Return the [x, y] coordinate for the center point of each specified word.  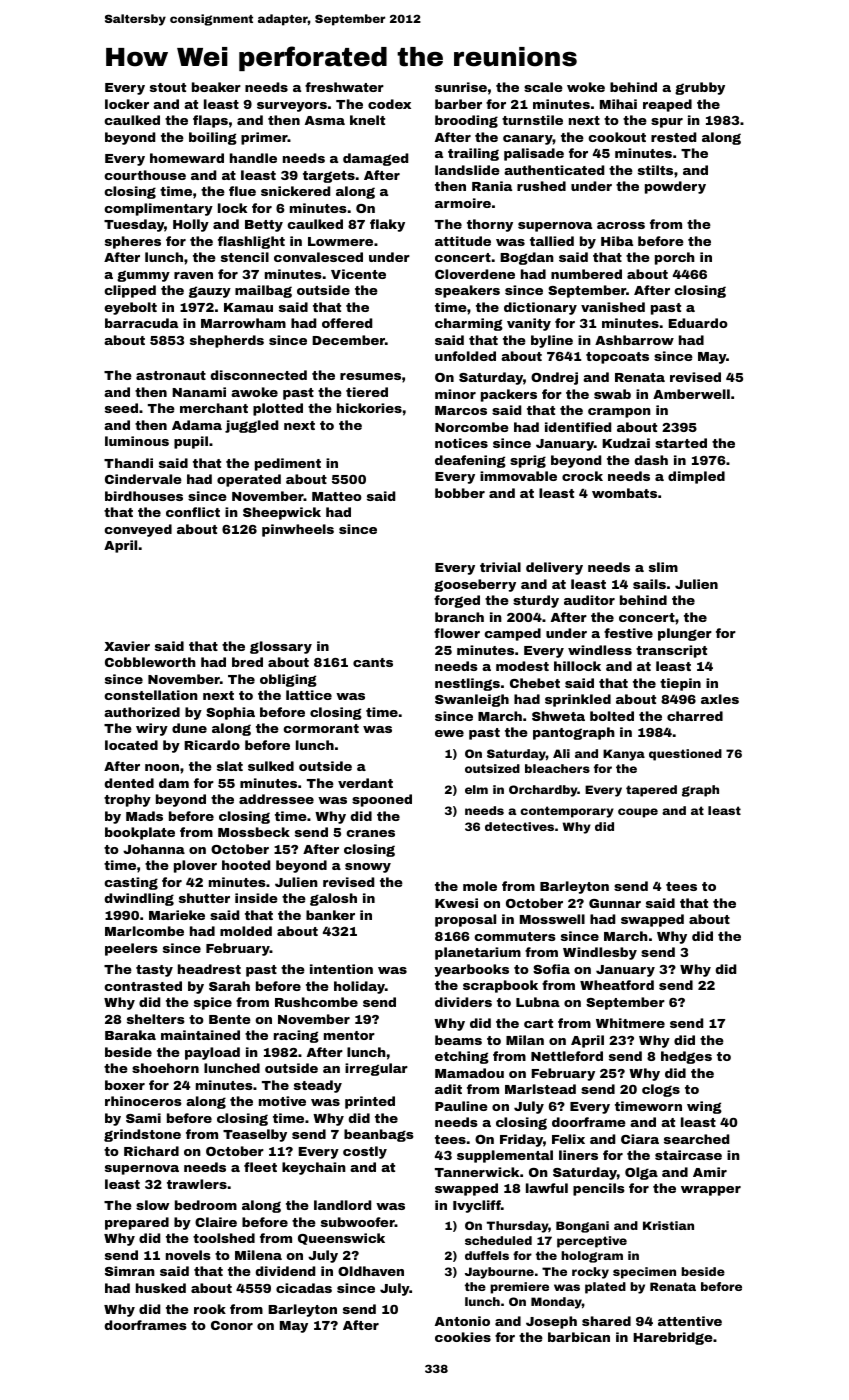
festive [628, 633]
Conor [232, 1325]
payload [212, 1053]
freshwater [344, 87]
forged [457, 601]
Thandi [128, 463]
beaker [216, 87]
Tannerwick [477, 1172]
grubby [700, 88]
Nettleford [567, 1056]
